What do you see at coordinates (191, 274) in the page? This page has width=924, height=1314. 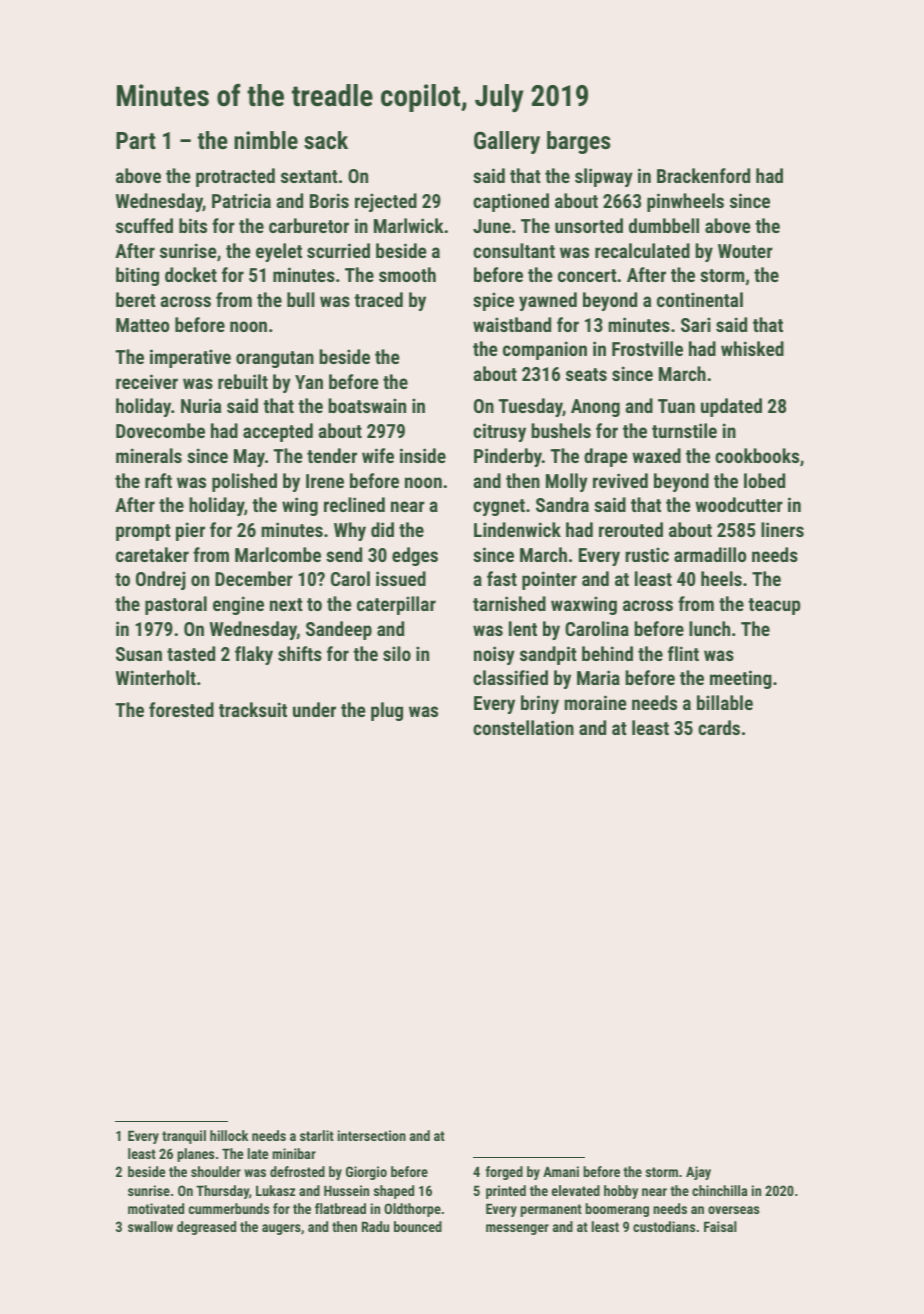 I see `docket` at bounding box center [191, 274].
